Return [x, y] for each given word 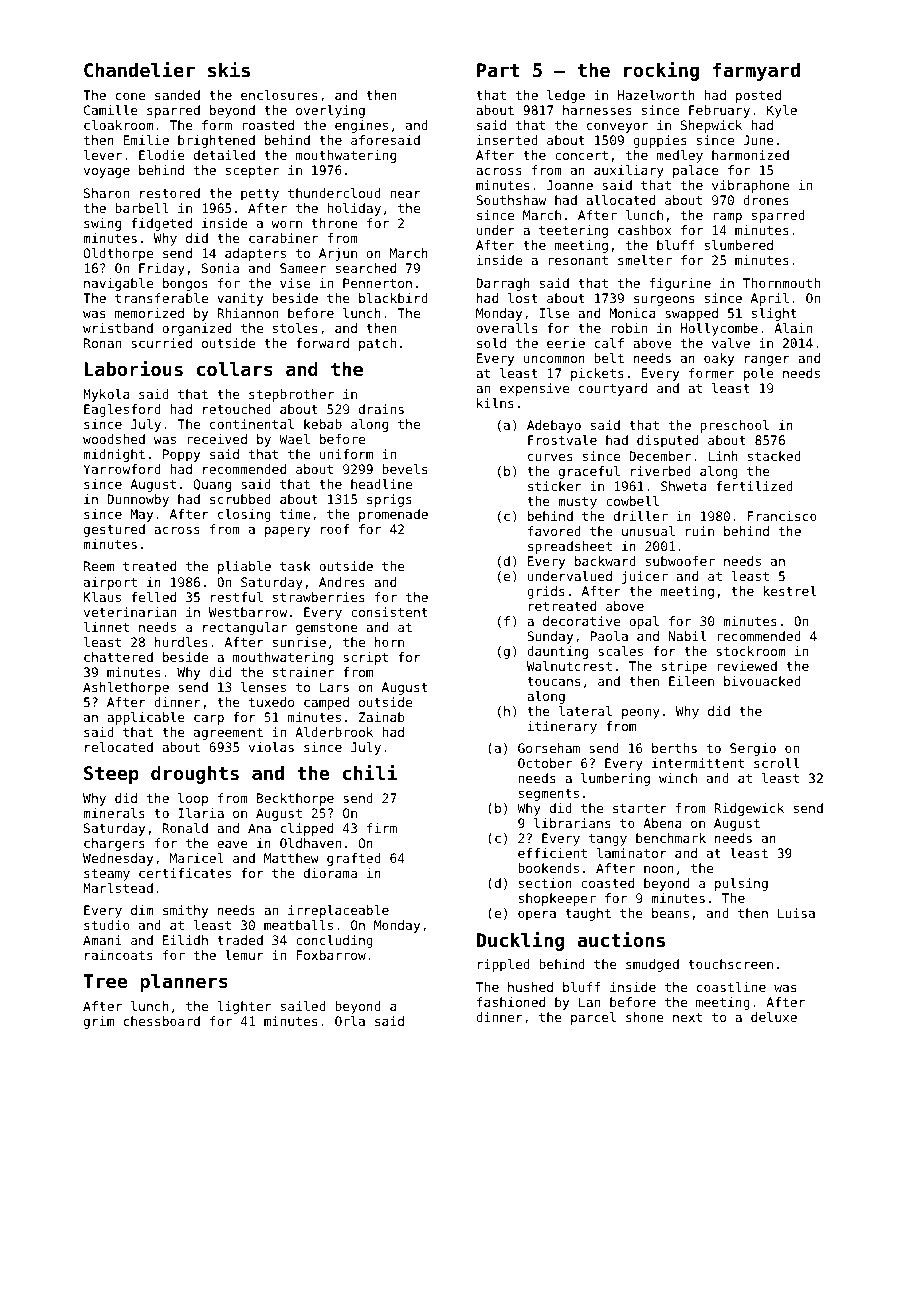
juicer [645, 577]
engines [361, 126]
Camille [111, 110]
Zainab [382, 717]
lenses [263, 687]
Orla [350, 1021]
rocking [661, 71]
